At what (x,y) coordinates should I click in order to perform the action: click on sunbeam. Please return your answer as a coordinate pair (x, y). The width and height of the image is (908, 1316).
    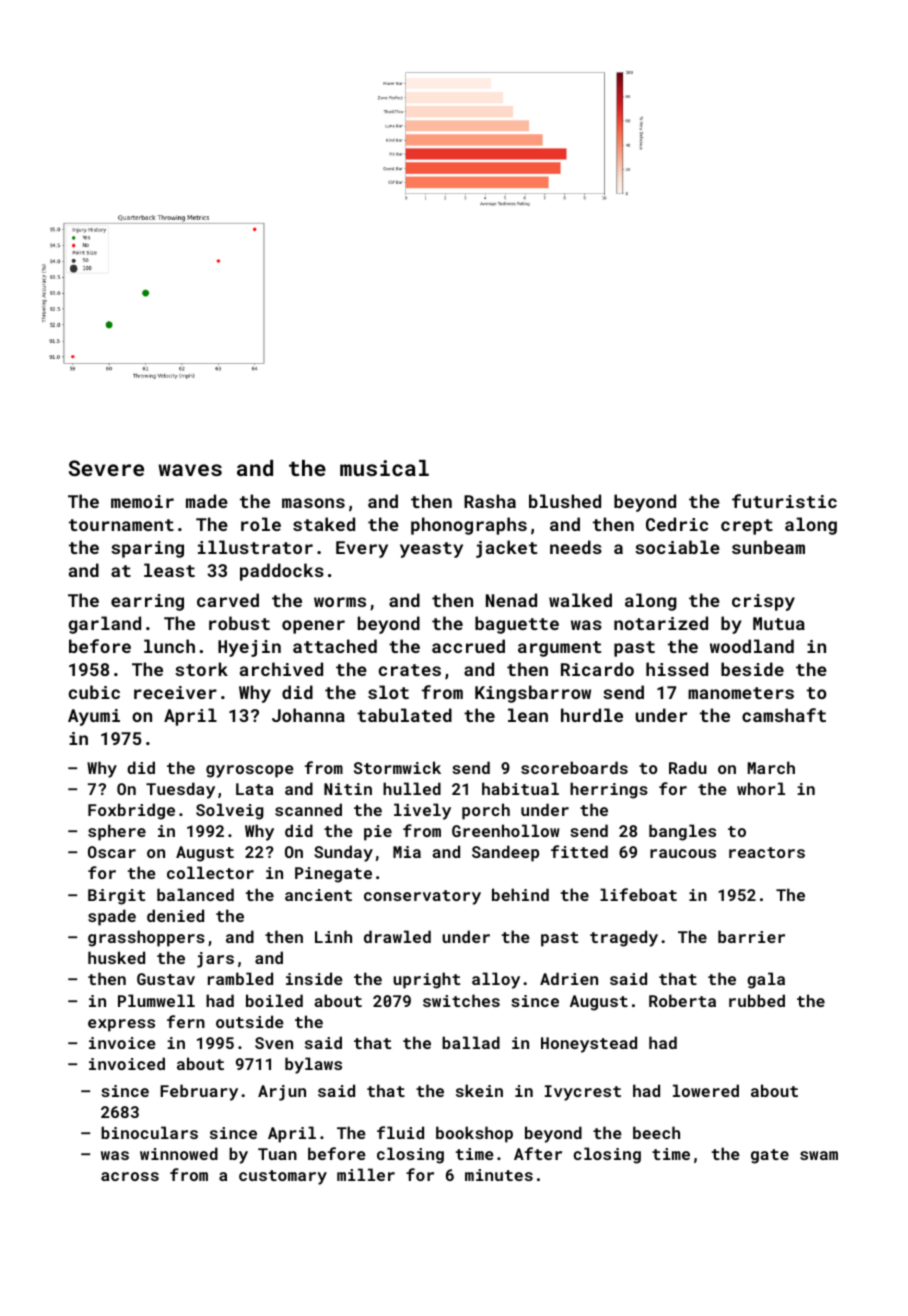
    Looking at the image, I should click on (768, 547).
